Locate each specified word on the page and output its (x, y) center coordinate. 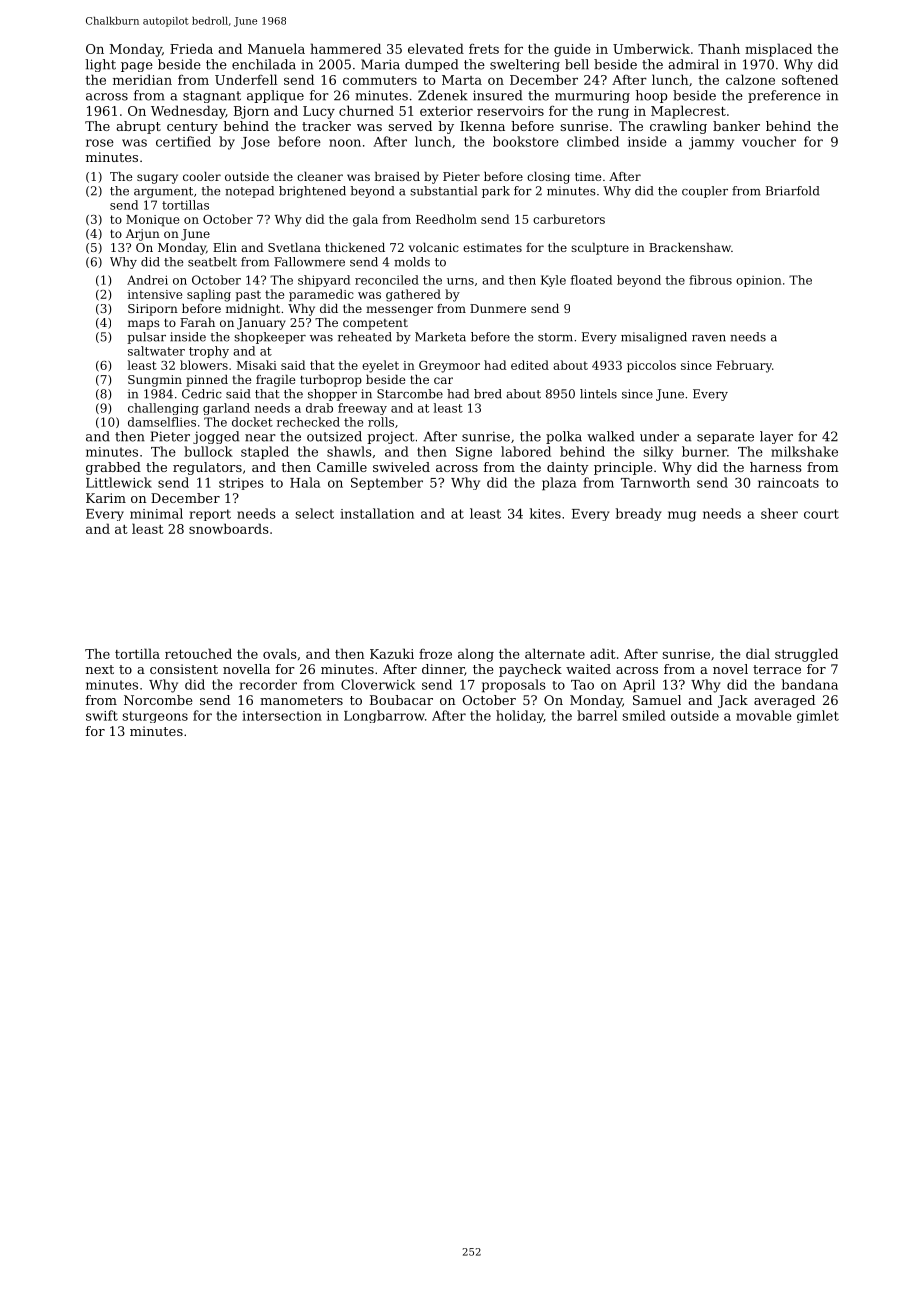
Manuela (276, 48)
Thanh (719, 48)
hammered (345, 48)
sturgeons (155, 717)
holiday (520, 716)
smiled (644, 715)
